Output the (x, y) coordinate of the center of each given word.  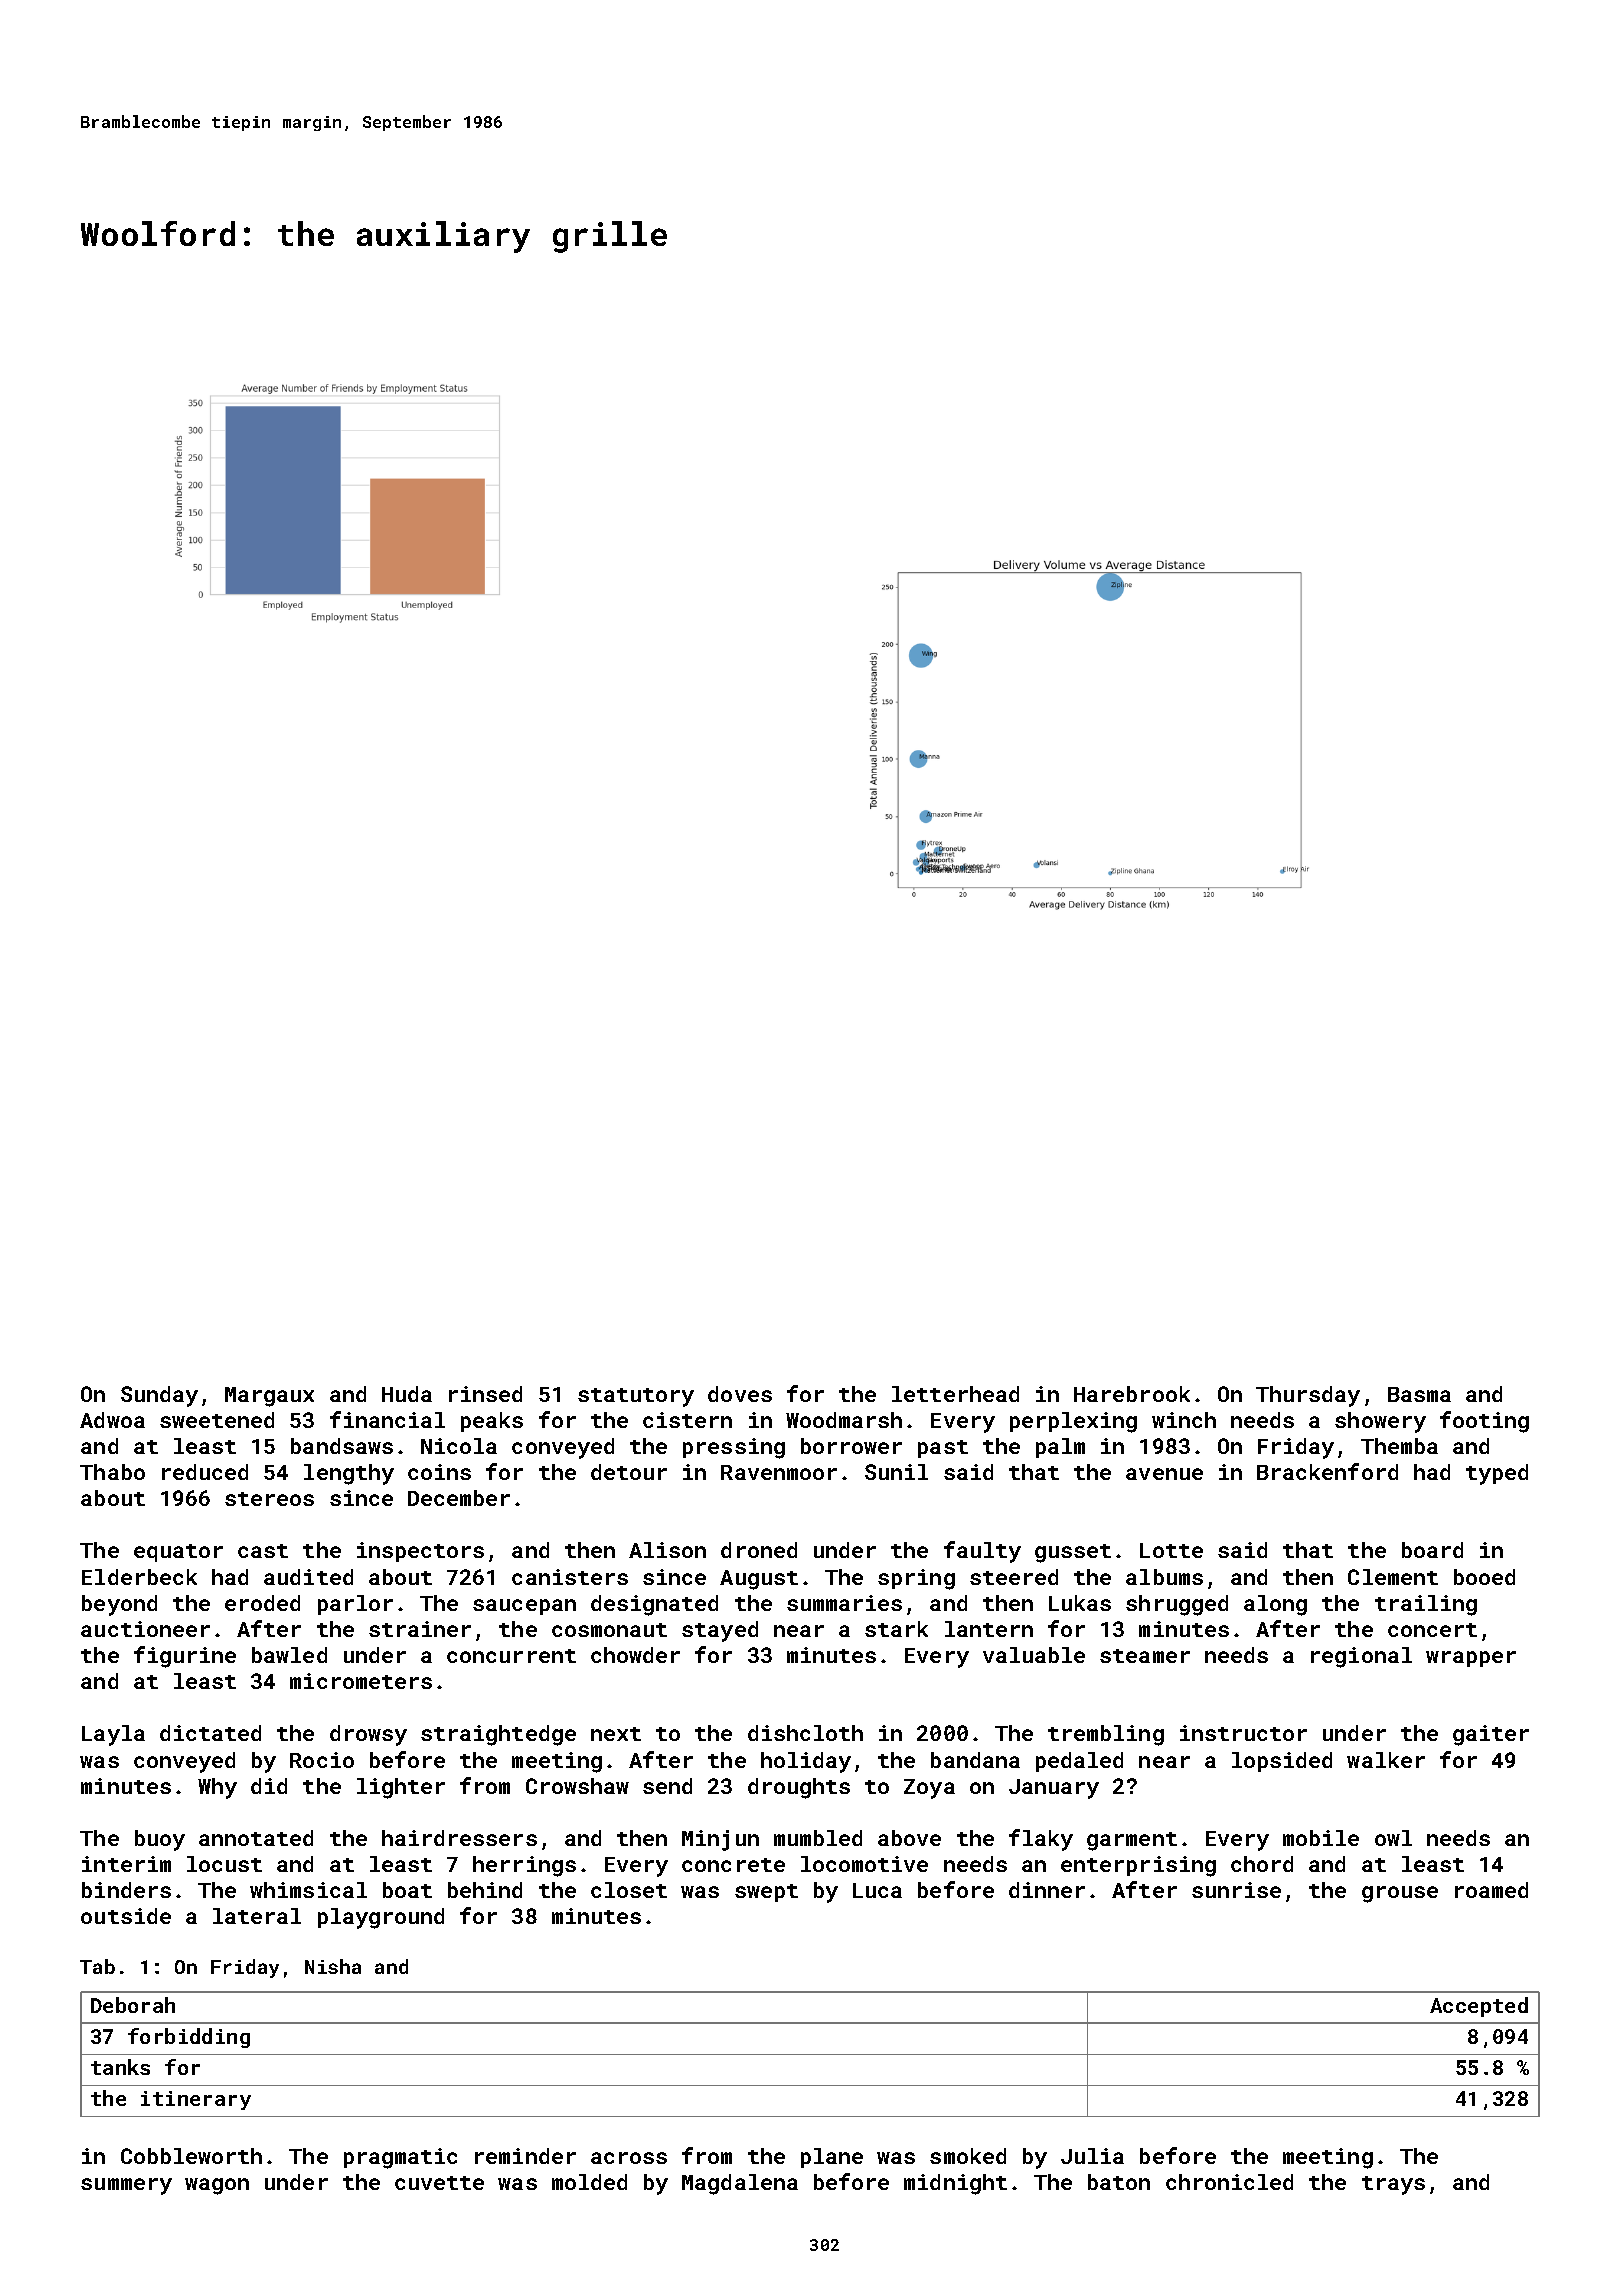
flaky (1041, 1840)
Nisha (333, 1966)
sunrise (1236, 1890)
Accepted (1479, 2007)
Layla (113, 1735)
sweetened (217, 1420)
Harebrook (1132, 1394)
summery (126, 2186)
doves (740, 1394)
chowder (635, 1655)
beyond (119, 1605)
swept (766, 1893)
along (1275, 1605)
